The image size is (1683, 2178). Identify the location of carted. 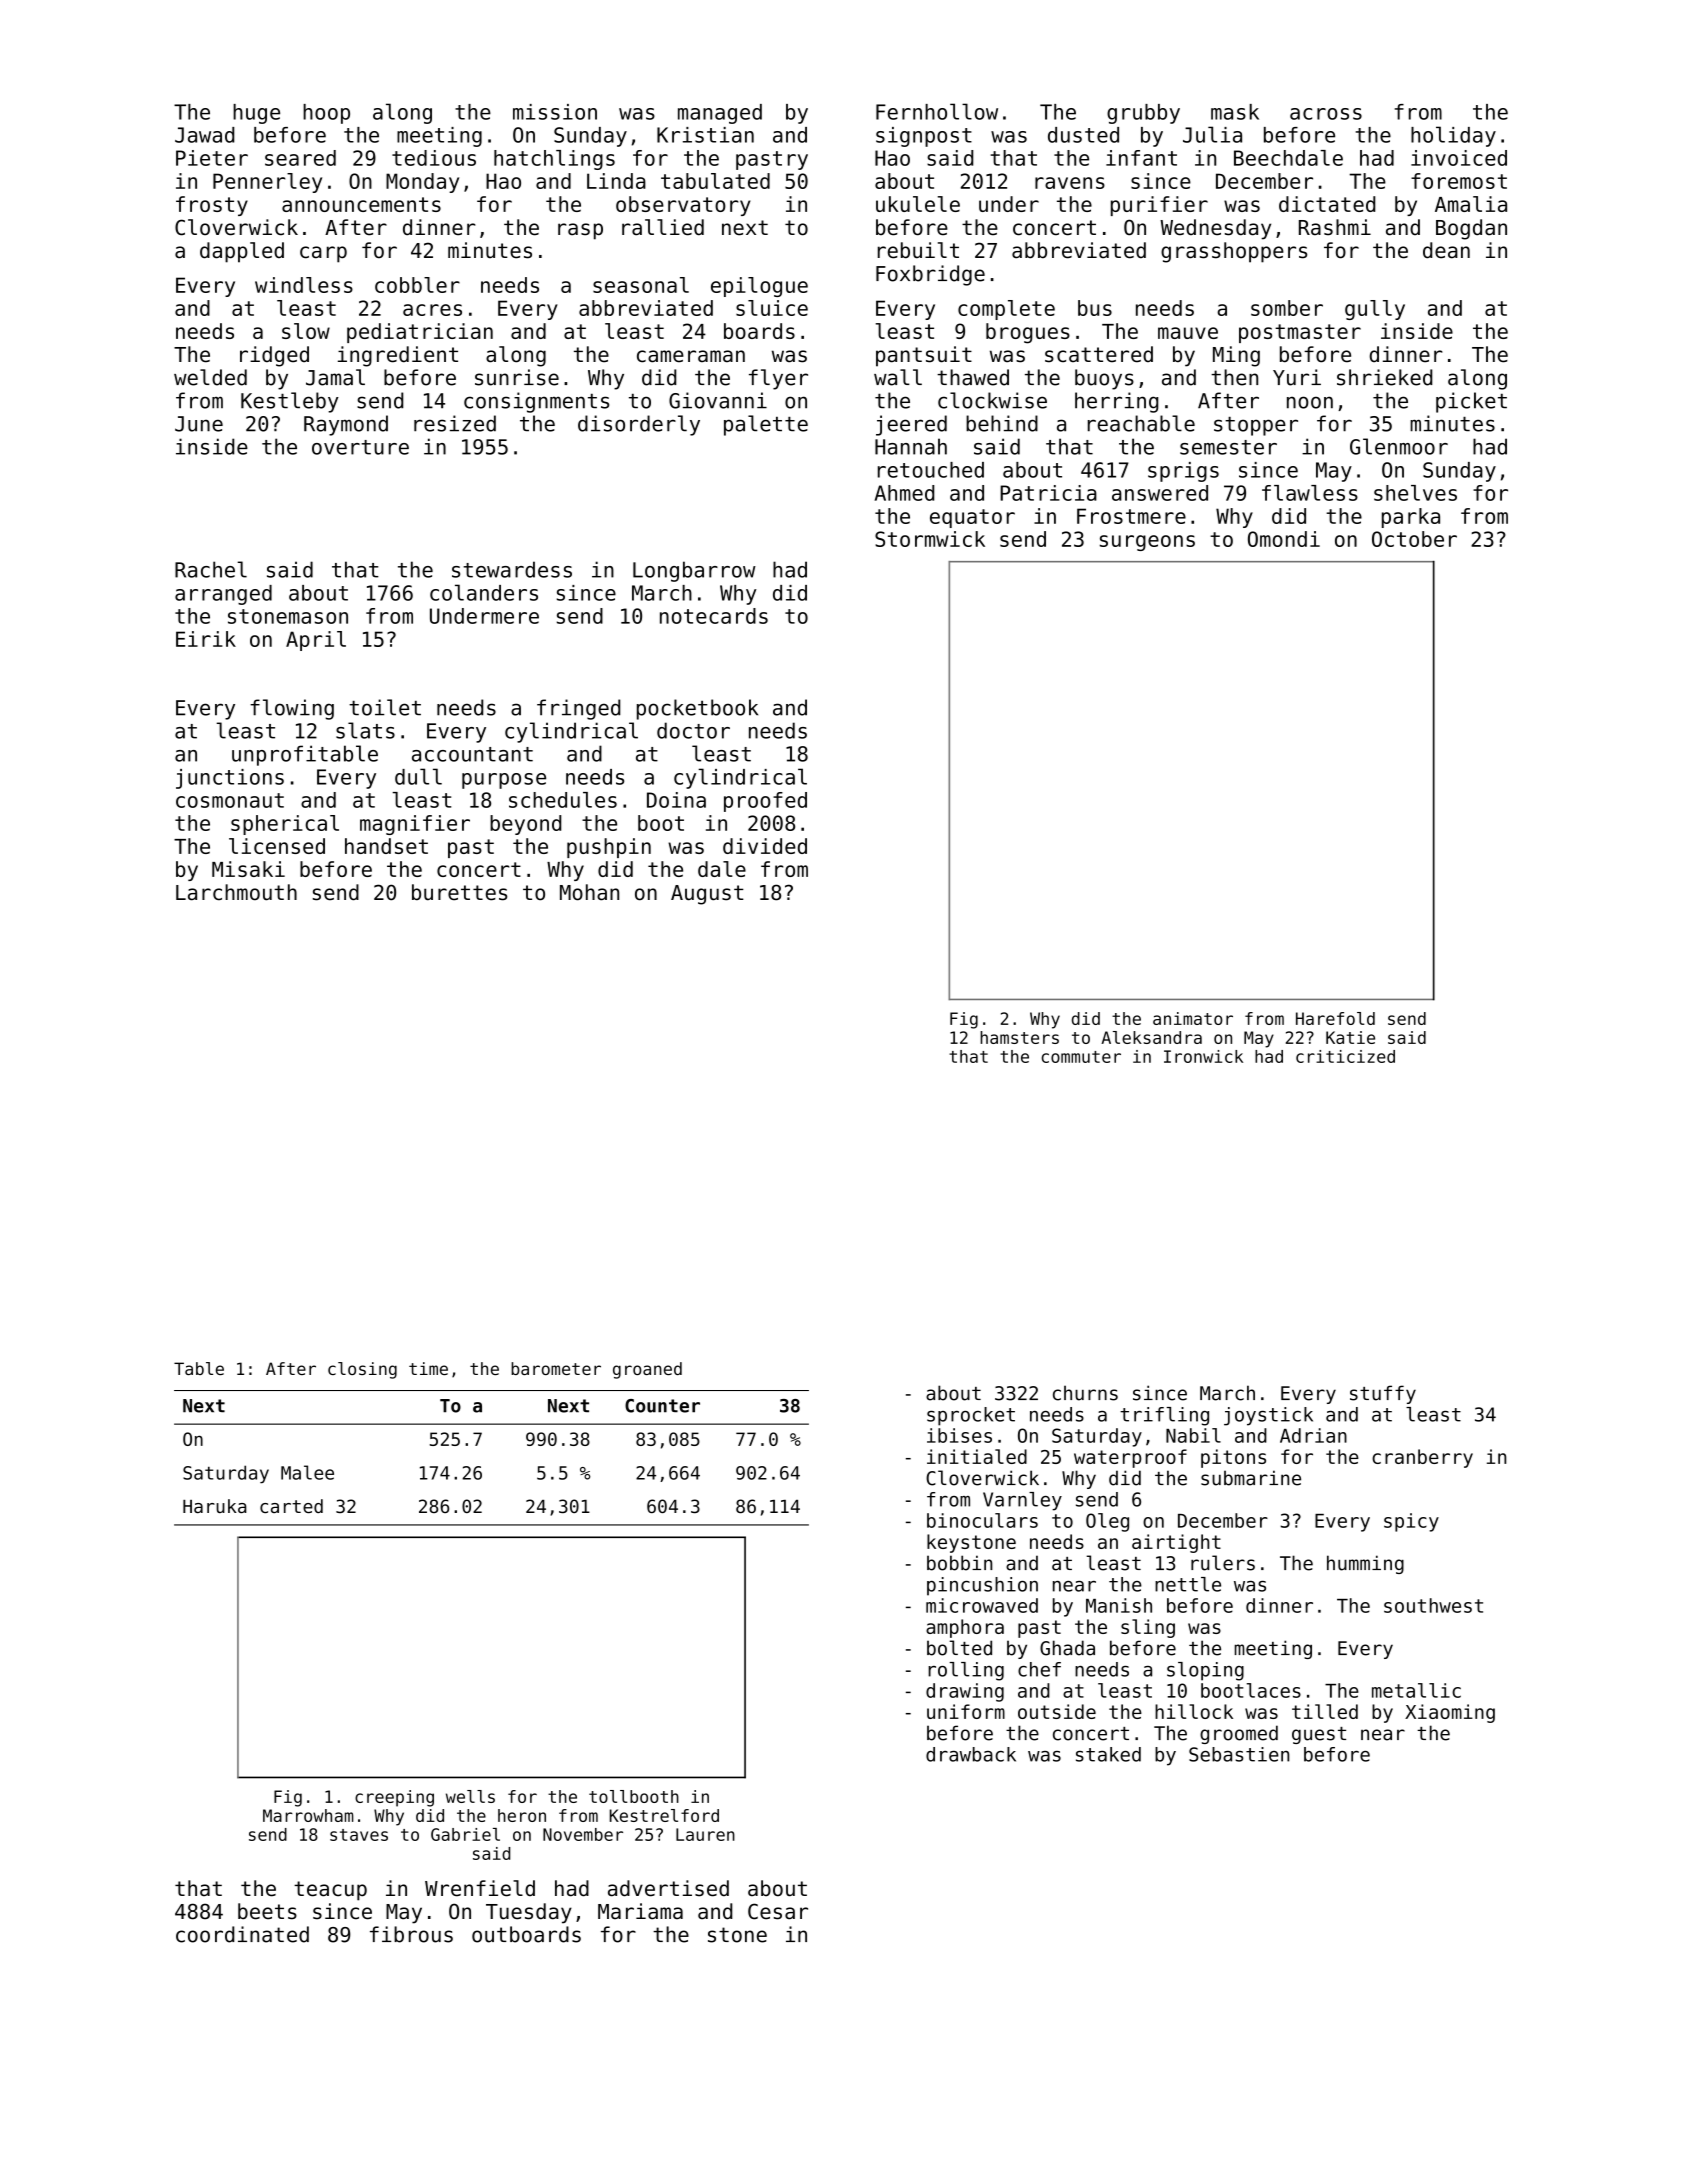
(291, 1506).
